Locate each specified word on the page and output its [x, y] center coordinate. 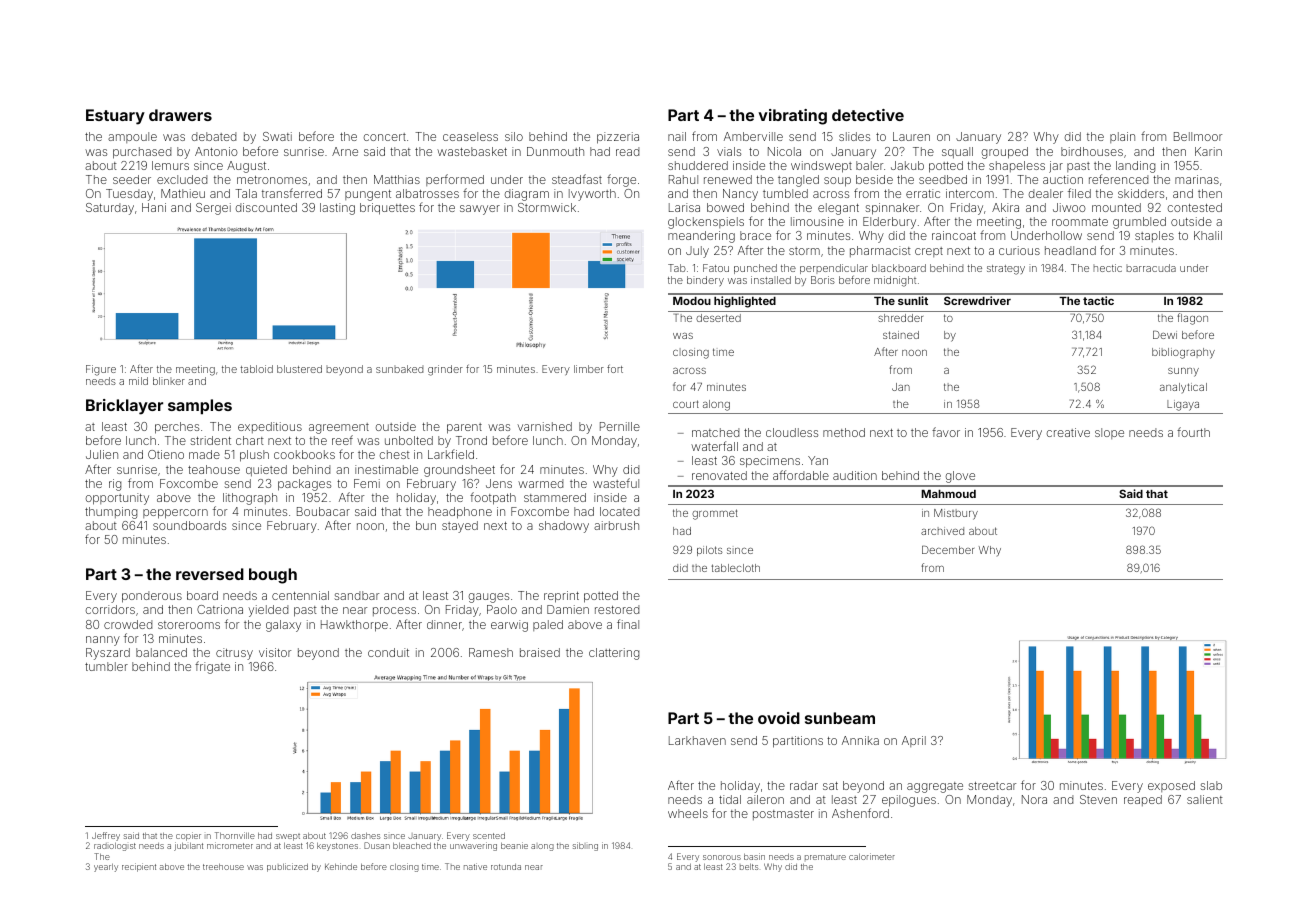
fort [615, 368]
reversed [210, 574]
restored [617, 609]
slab [1211, 785]
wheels [688, 813]
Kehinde [341, 866]
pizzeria [618, 138]
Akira [1005, 207]
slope [1109, 433]
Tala [246, 193]
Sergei [213, 209]
